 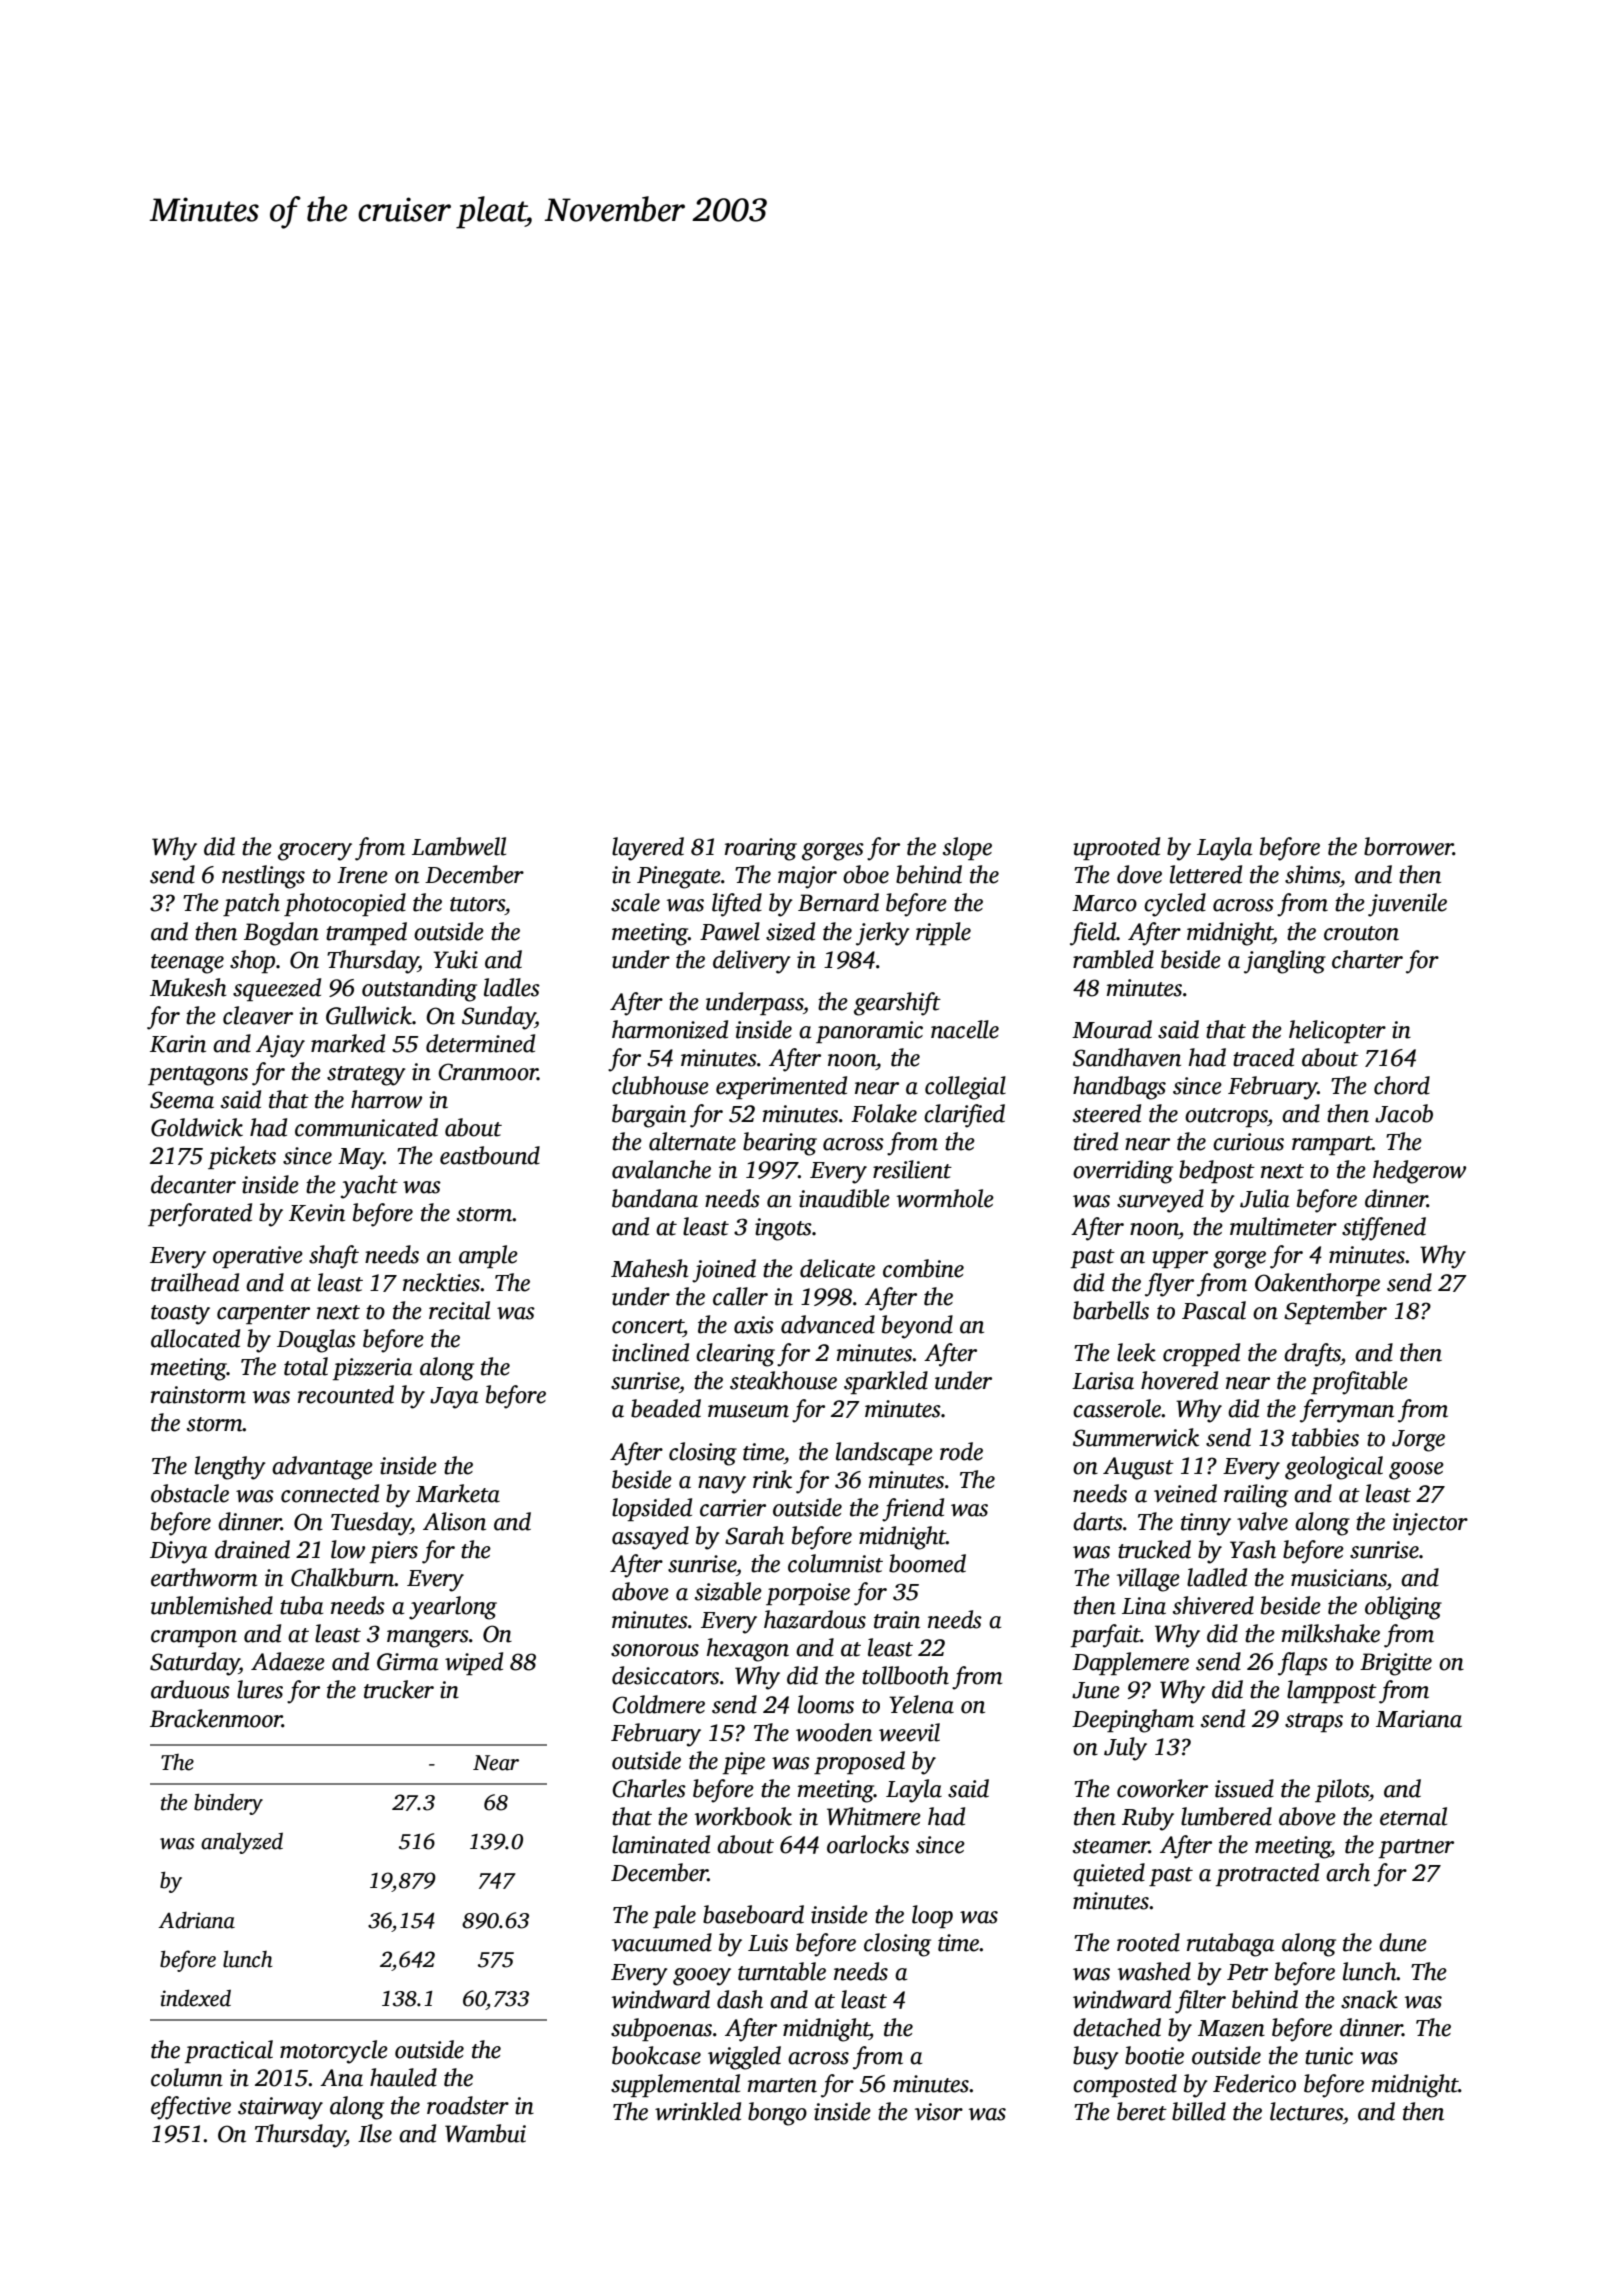 What do you see at coordinates (761, 849) in the image?
I see `roaring` at bounding box center [761, 849].
